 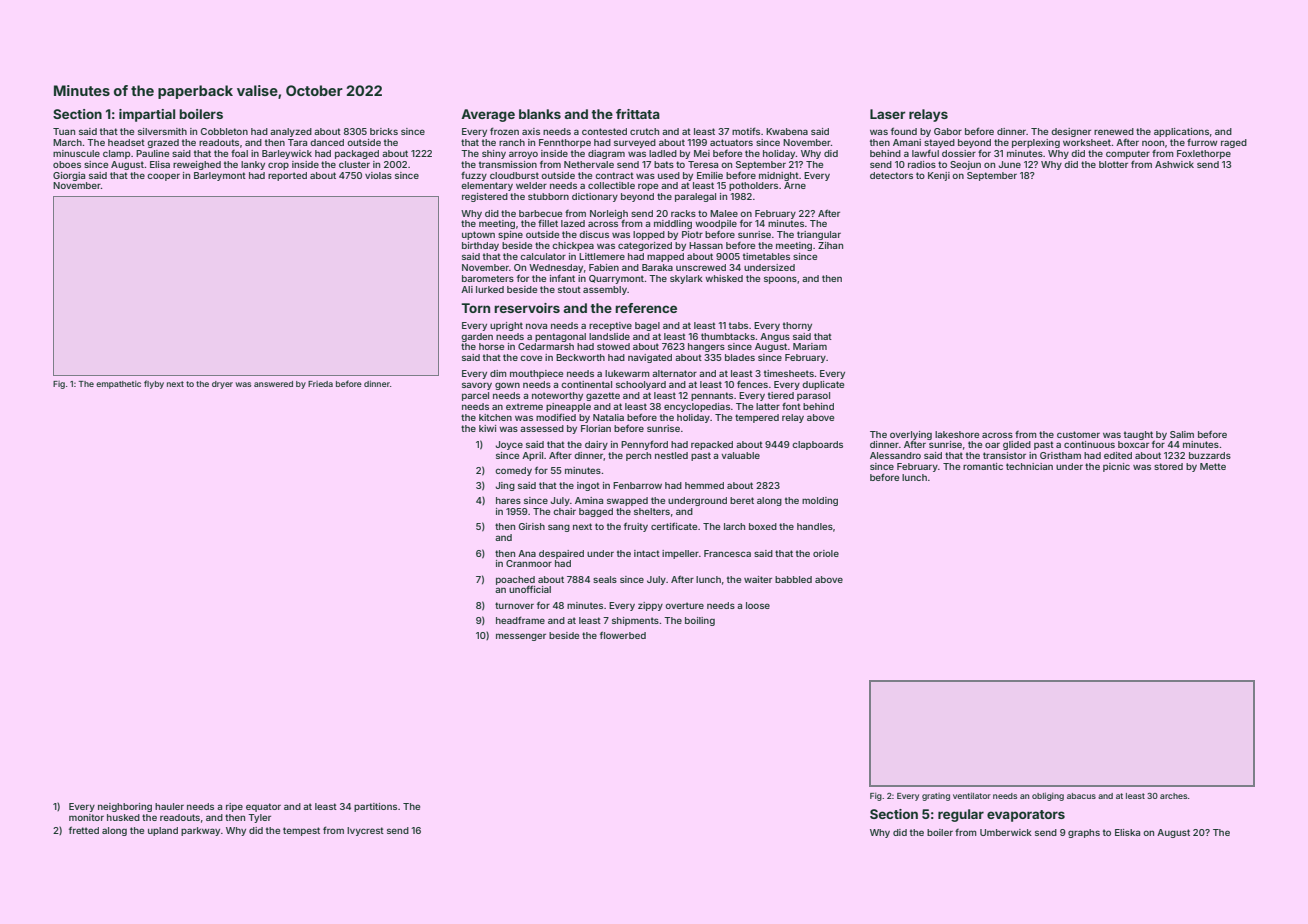 What do you see at coordinates (531, 185) in the image?
I see `welder` at bounding box center [531, 185].
